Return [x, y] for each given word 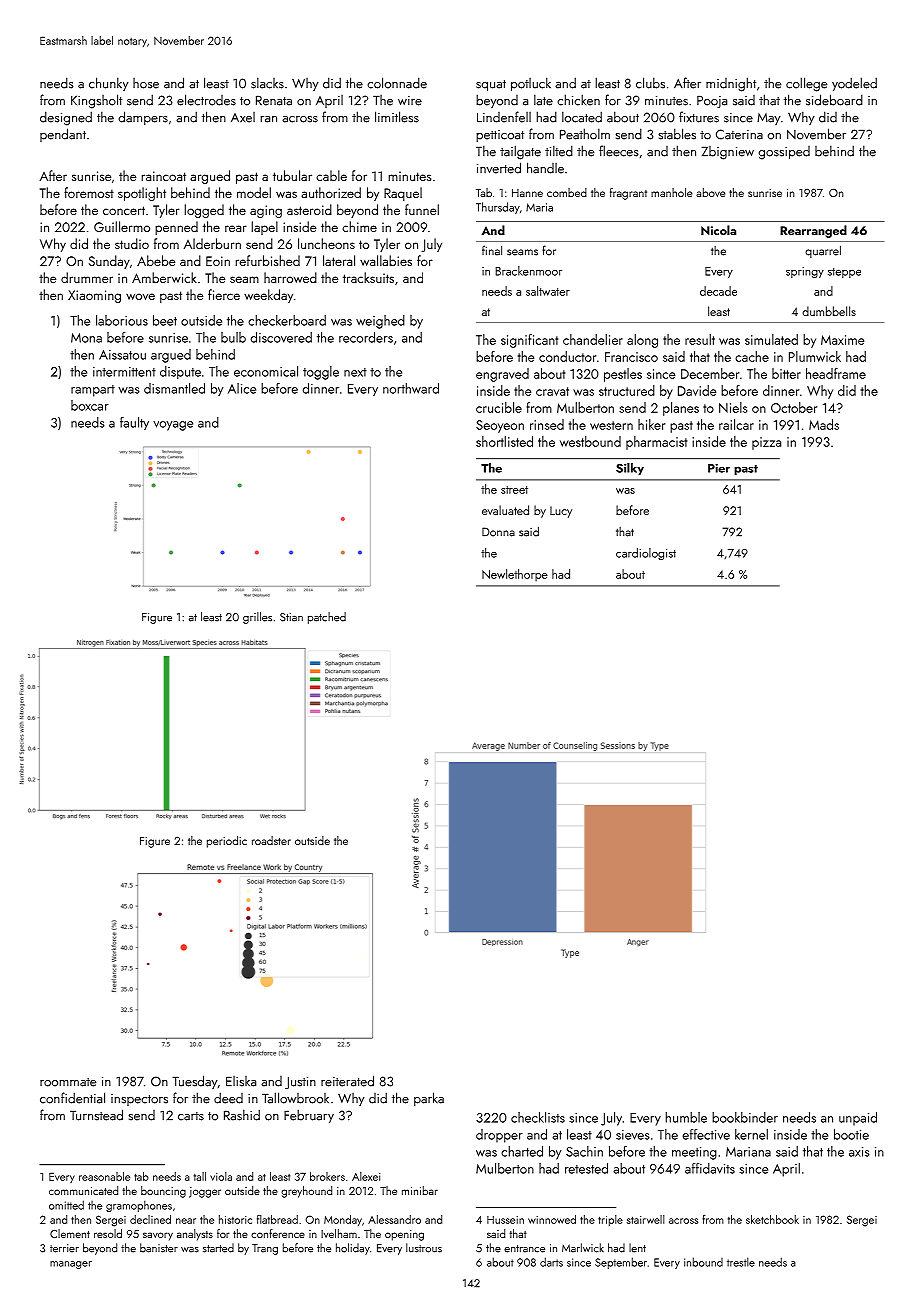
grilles [257, 618]
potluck [531, 84]
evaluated [505, 510]
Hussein [505, 1220]
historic [235, 1219]
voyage [173, 426]
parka [429, 1099]
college [806, 84]
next [355, 372]
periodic [227, 842]
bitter [786, 373]
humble [686, 1117]
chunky [108, 84]
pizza [766, 443]
